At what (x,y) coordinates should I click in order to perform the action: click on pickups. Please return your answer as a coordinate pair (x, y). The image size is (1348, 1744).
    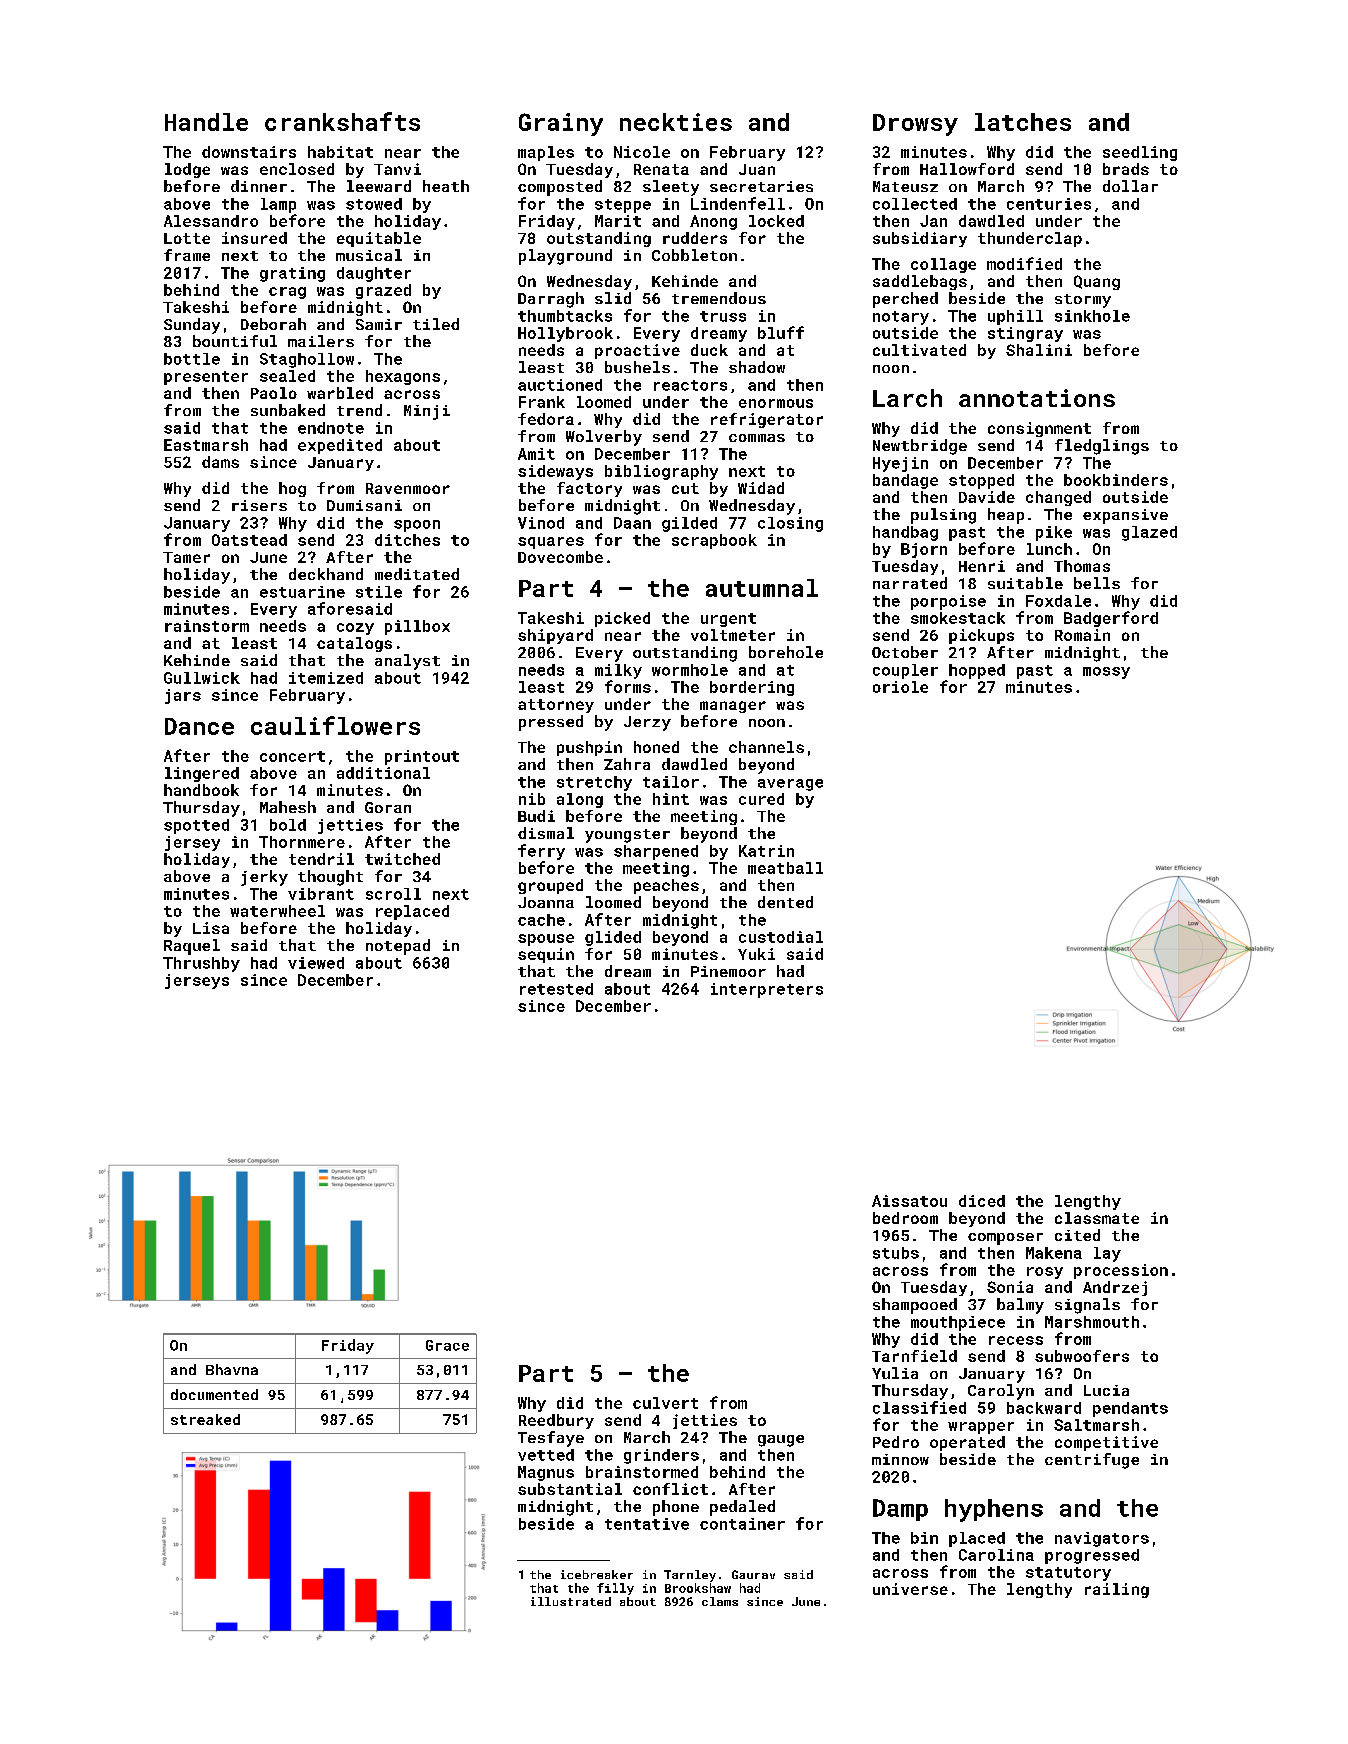
    Looking at the image, I should click on (981, 636).
